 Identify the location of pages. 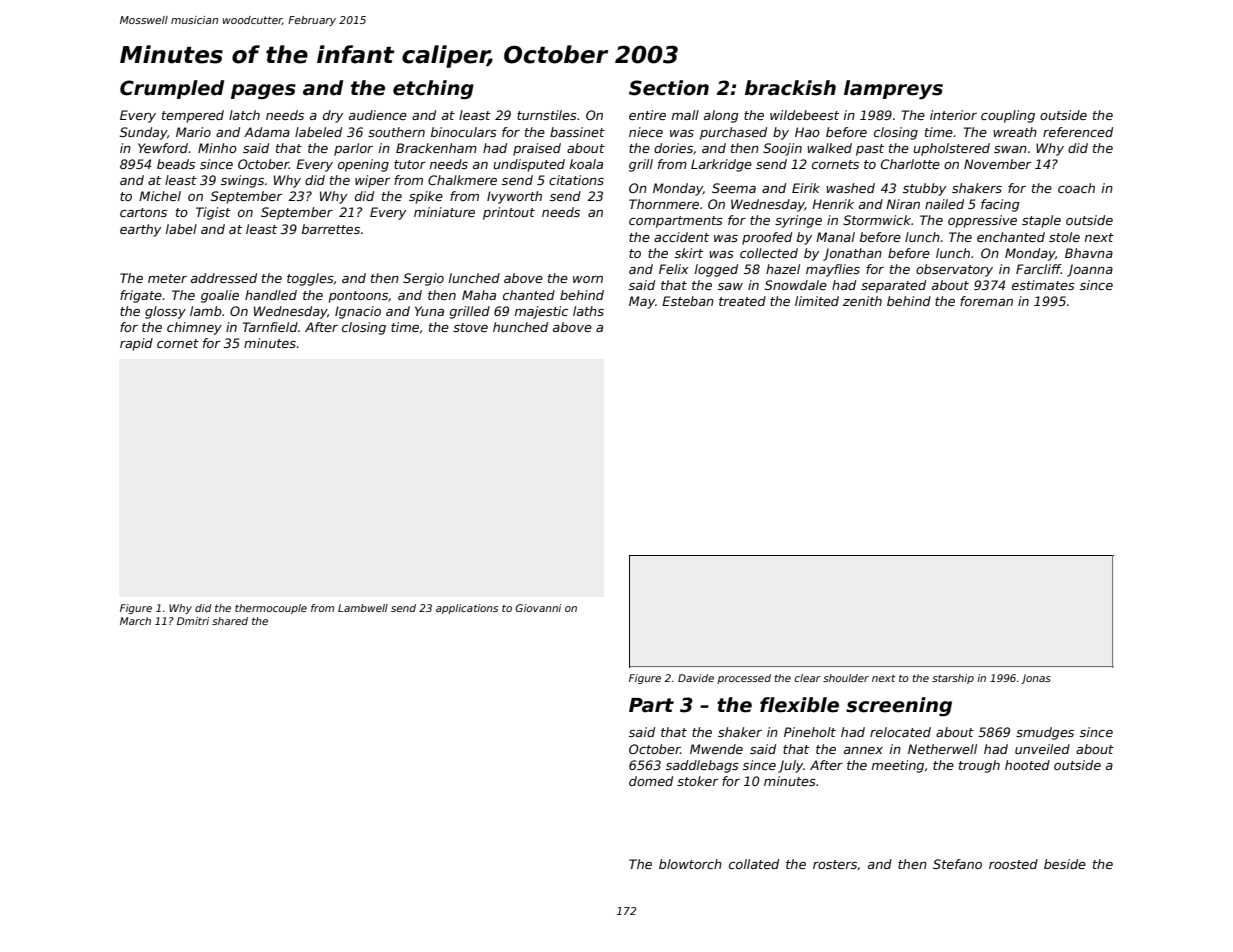
(263, 91).
